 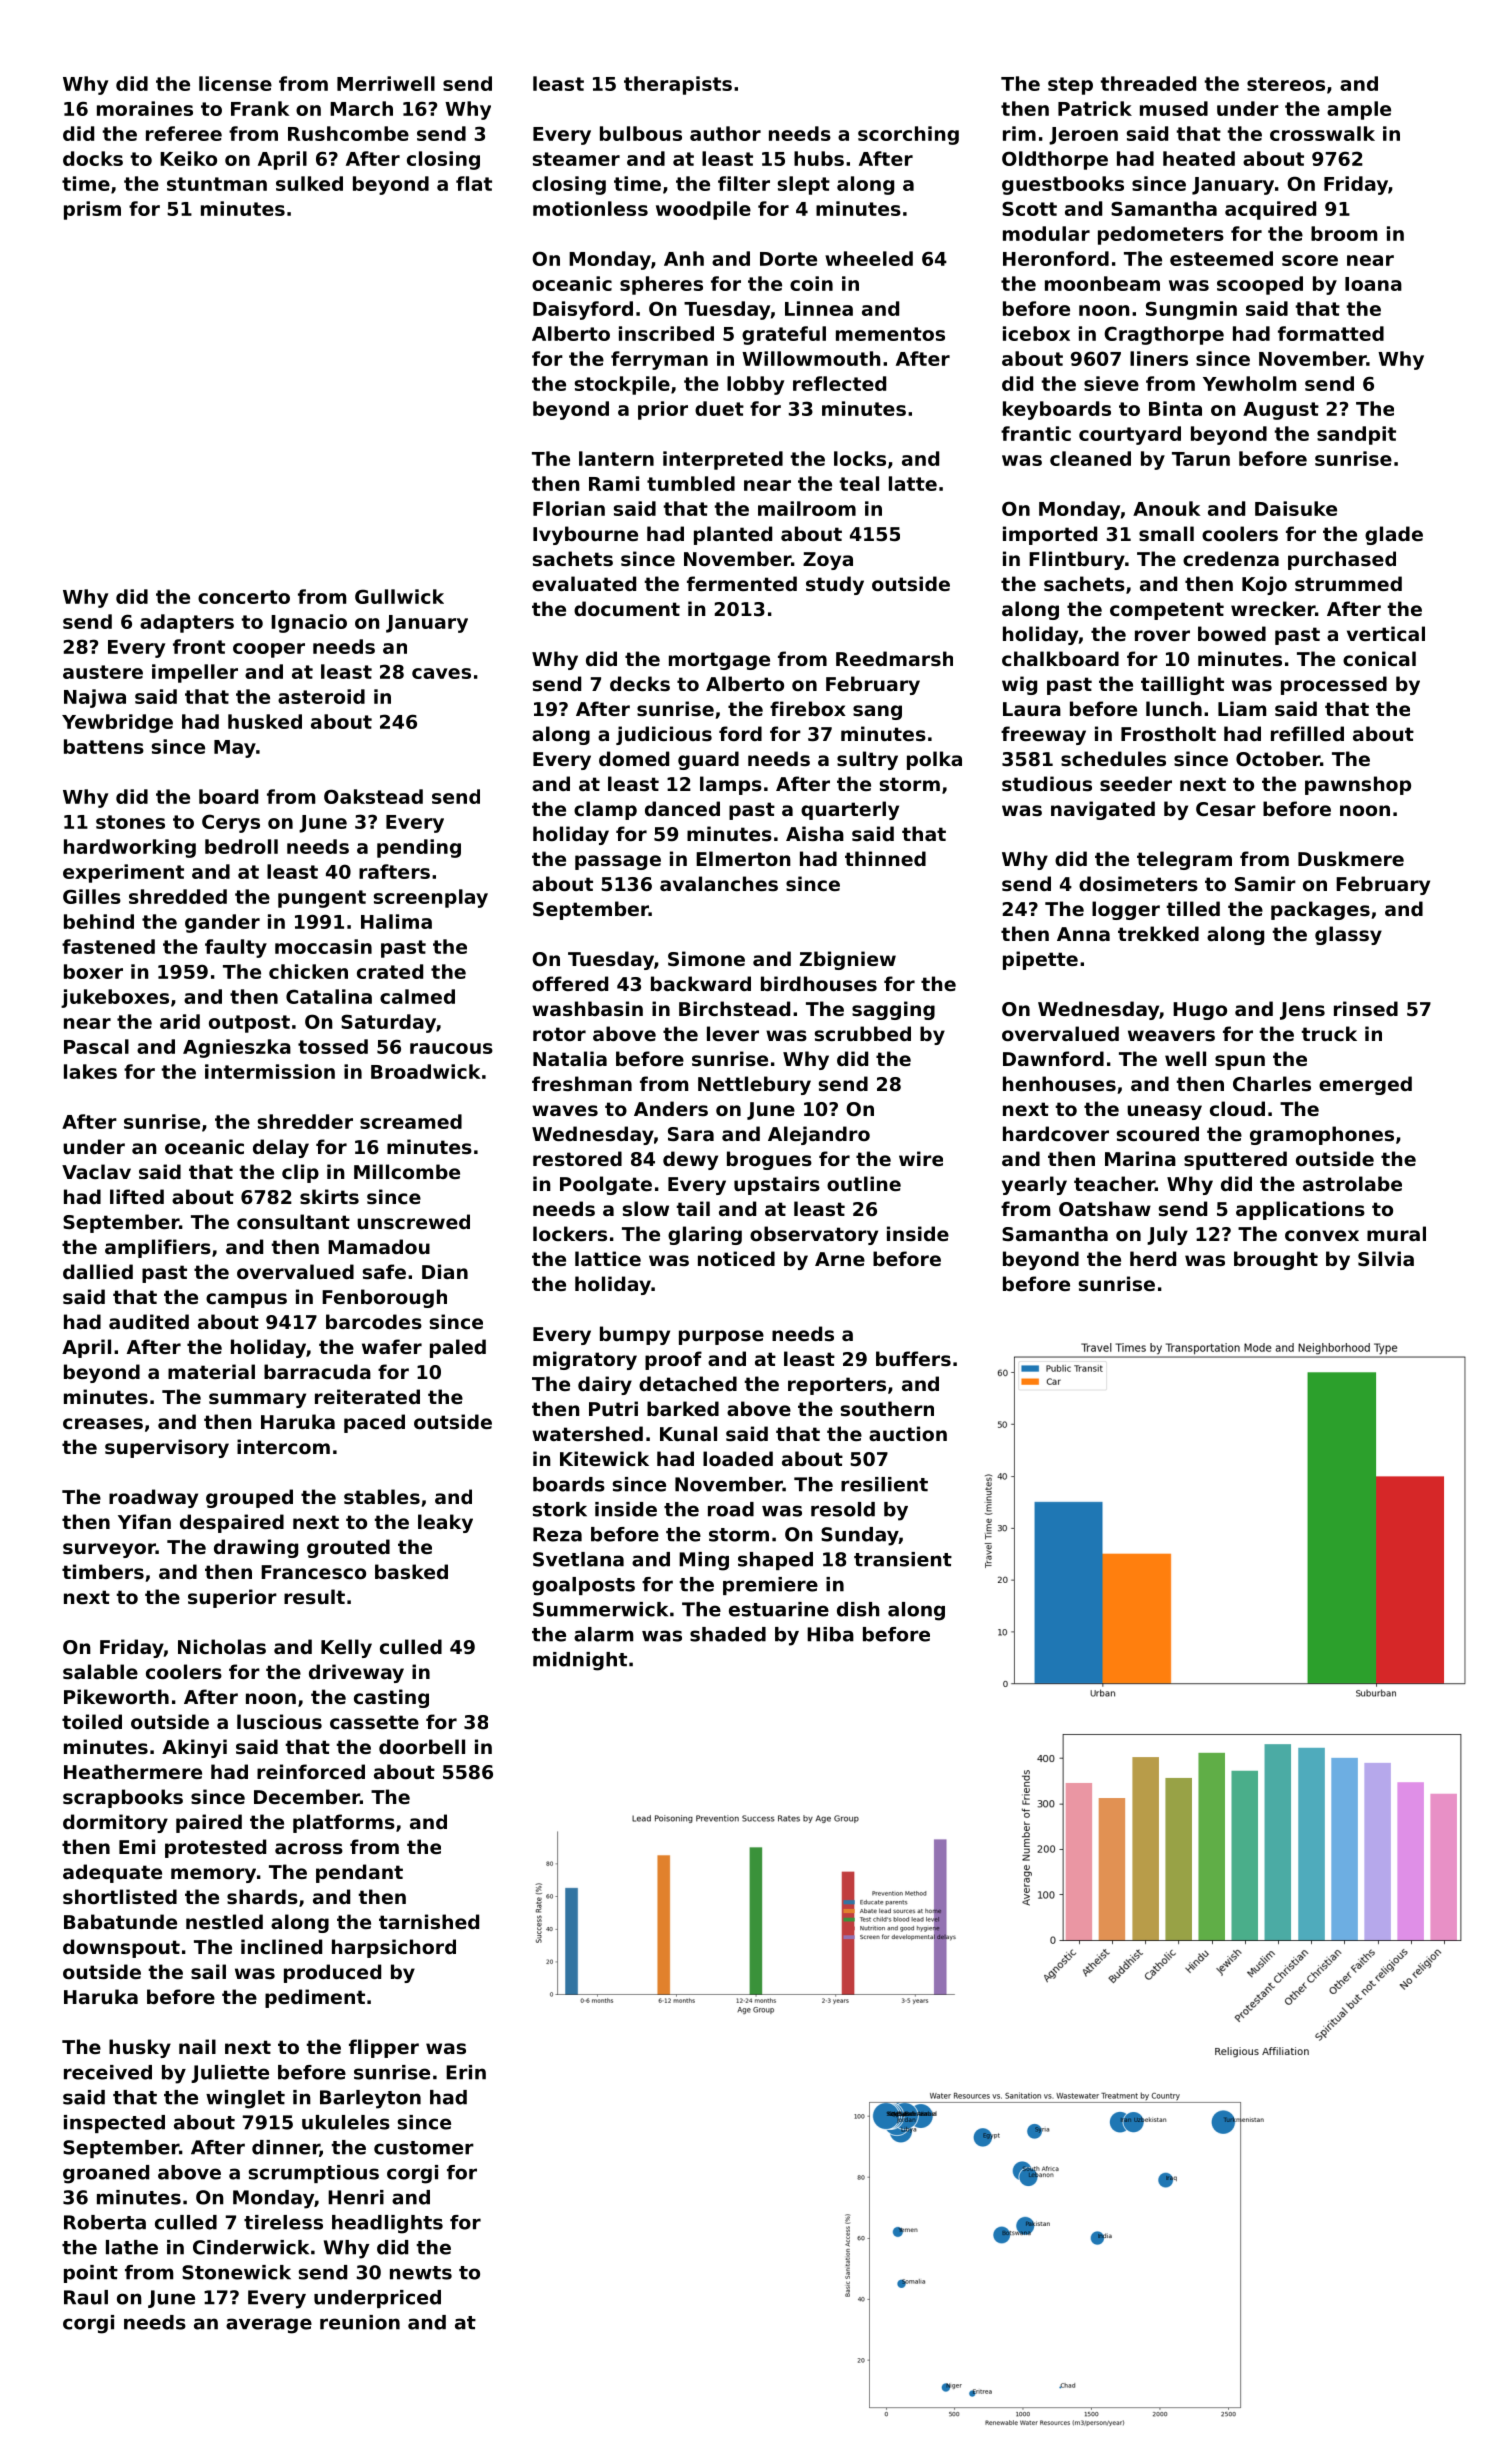 What do you see at coordinates (719, 408) in the page?
I see `duet` at bounding box center [719, 408].
